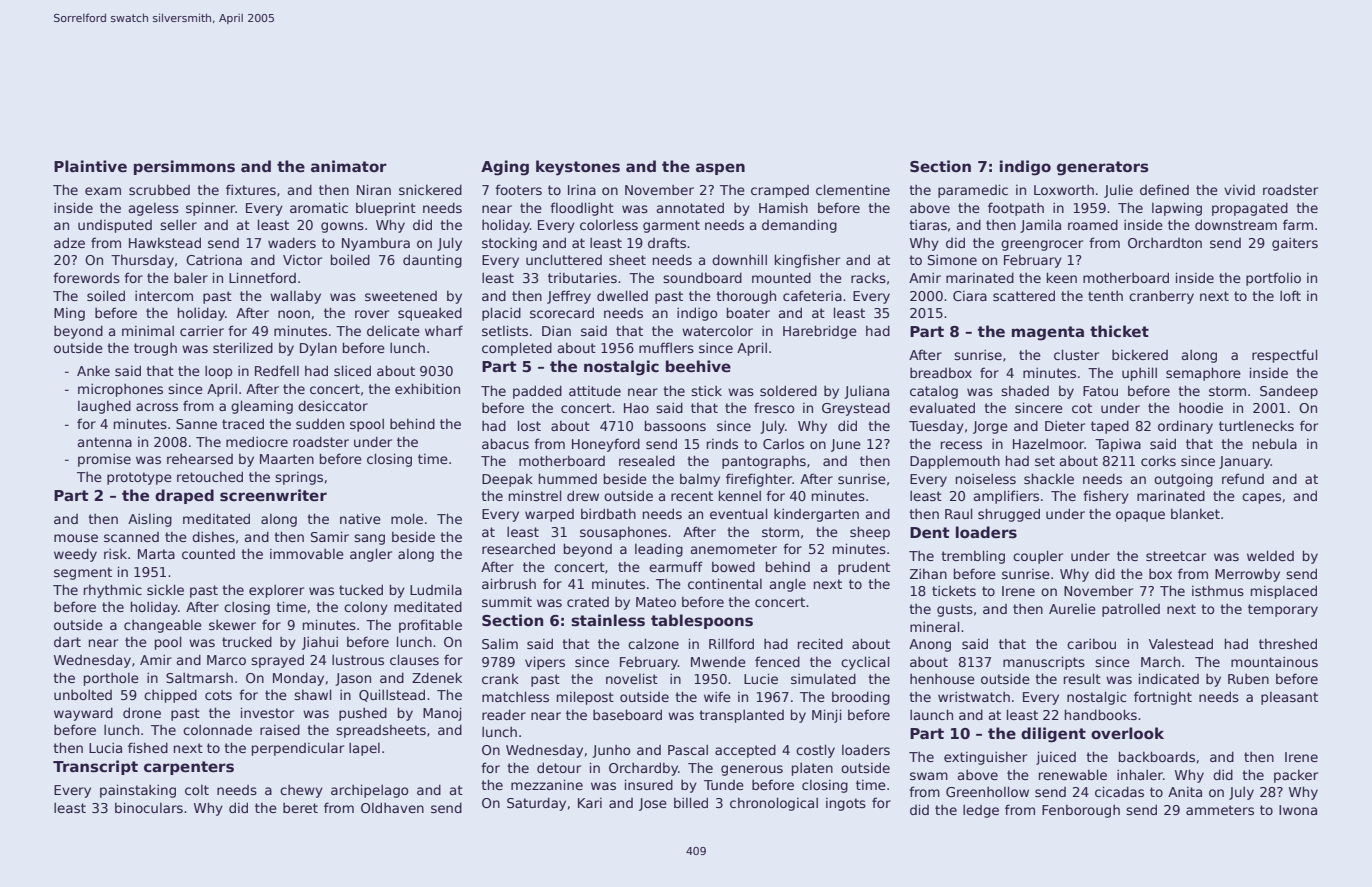 This image has width=1372, height=887. I want to click on uncluttered, so click(564, 259).
